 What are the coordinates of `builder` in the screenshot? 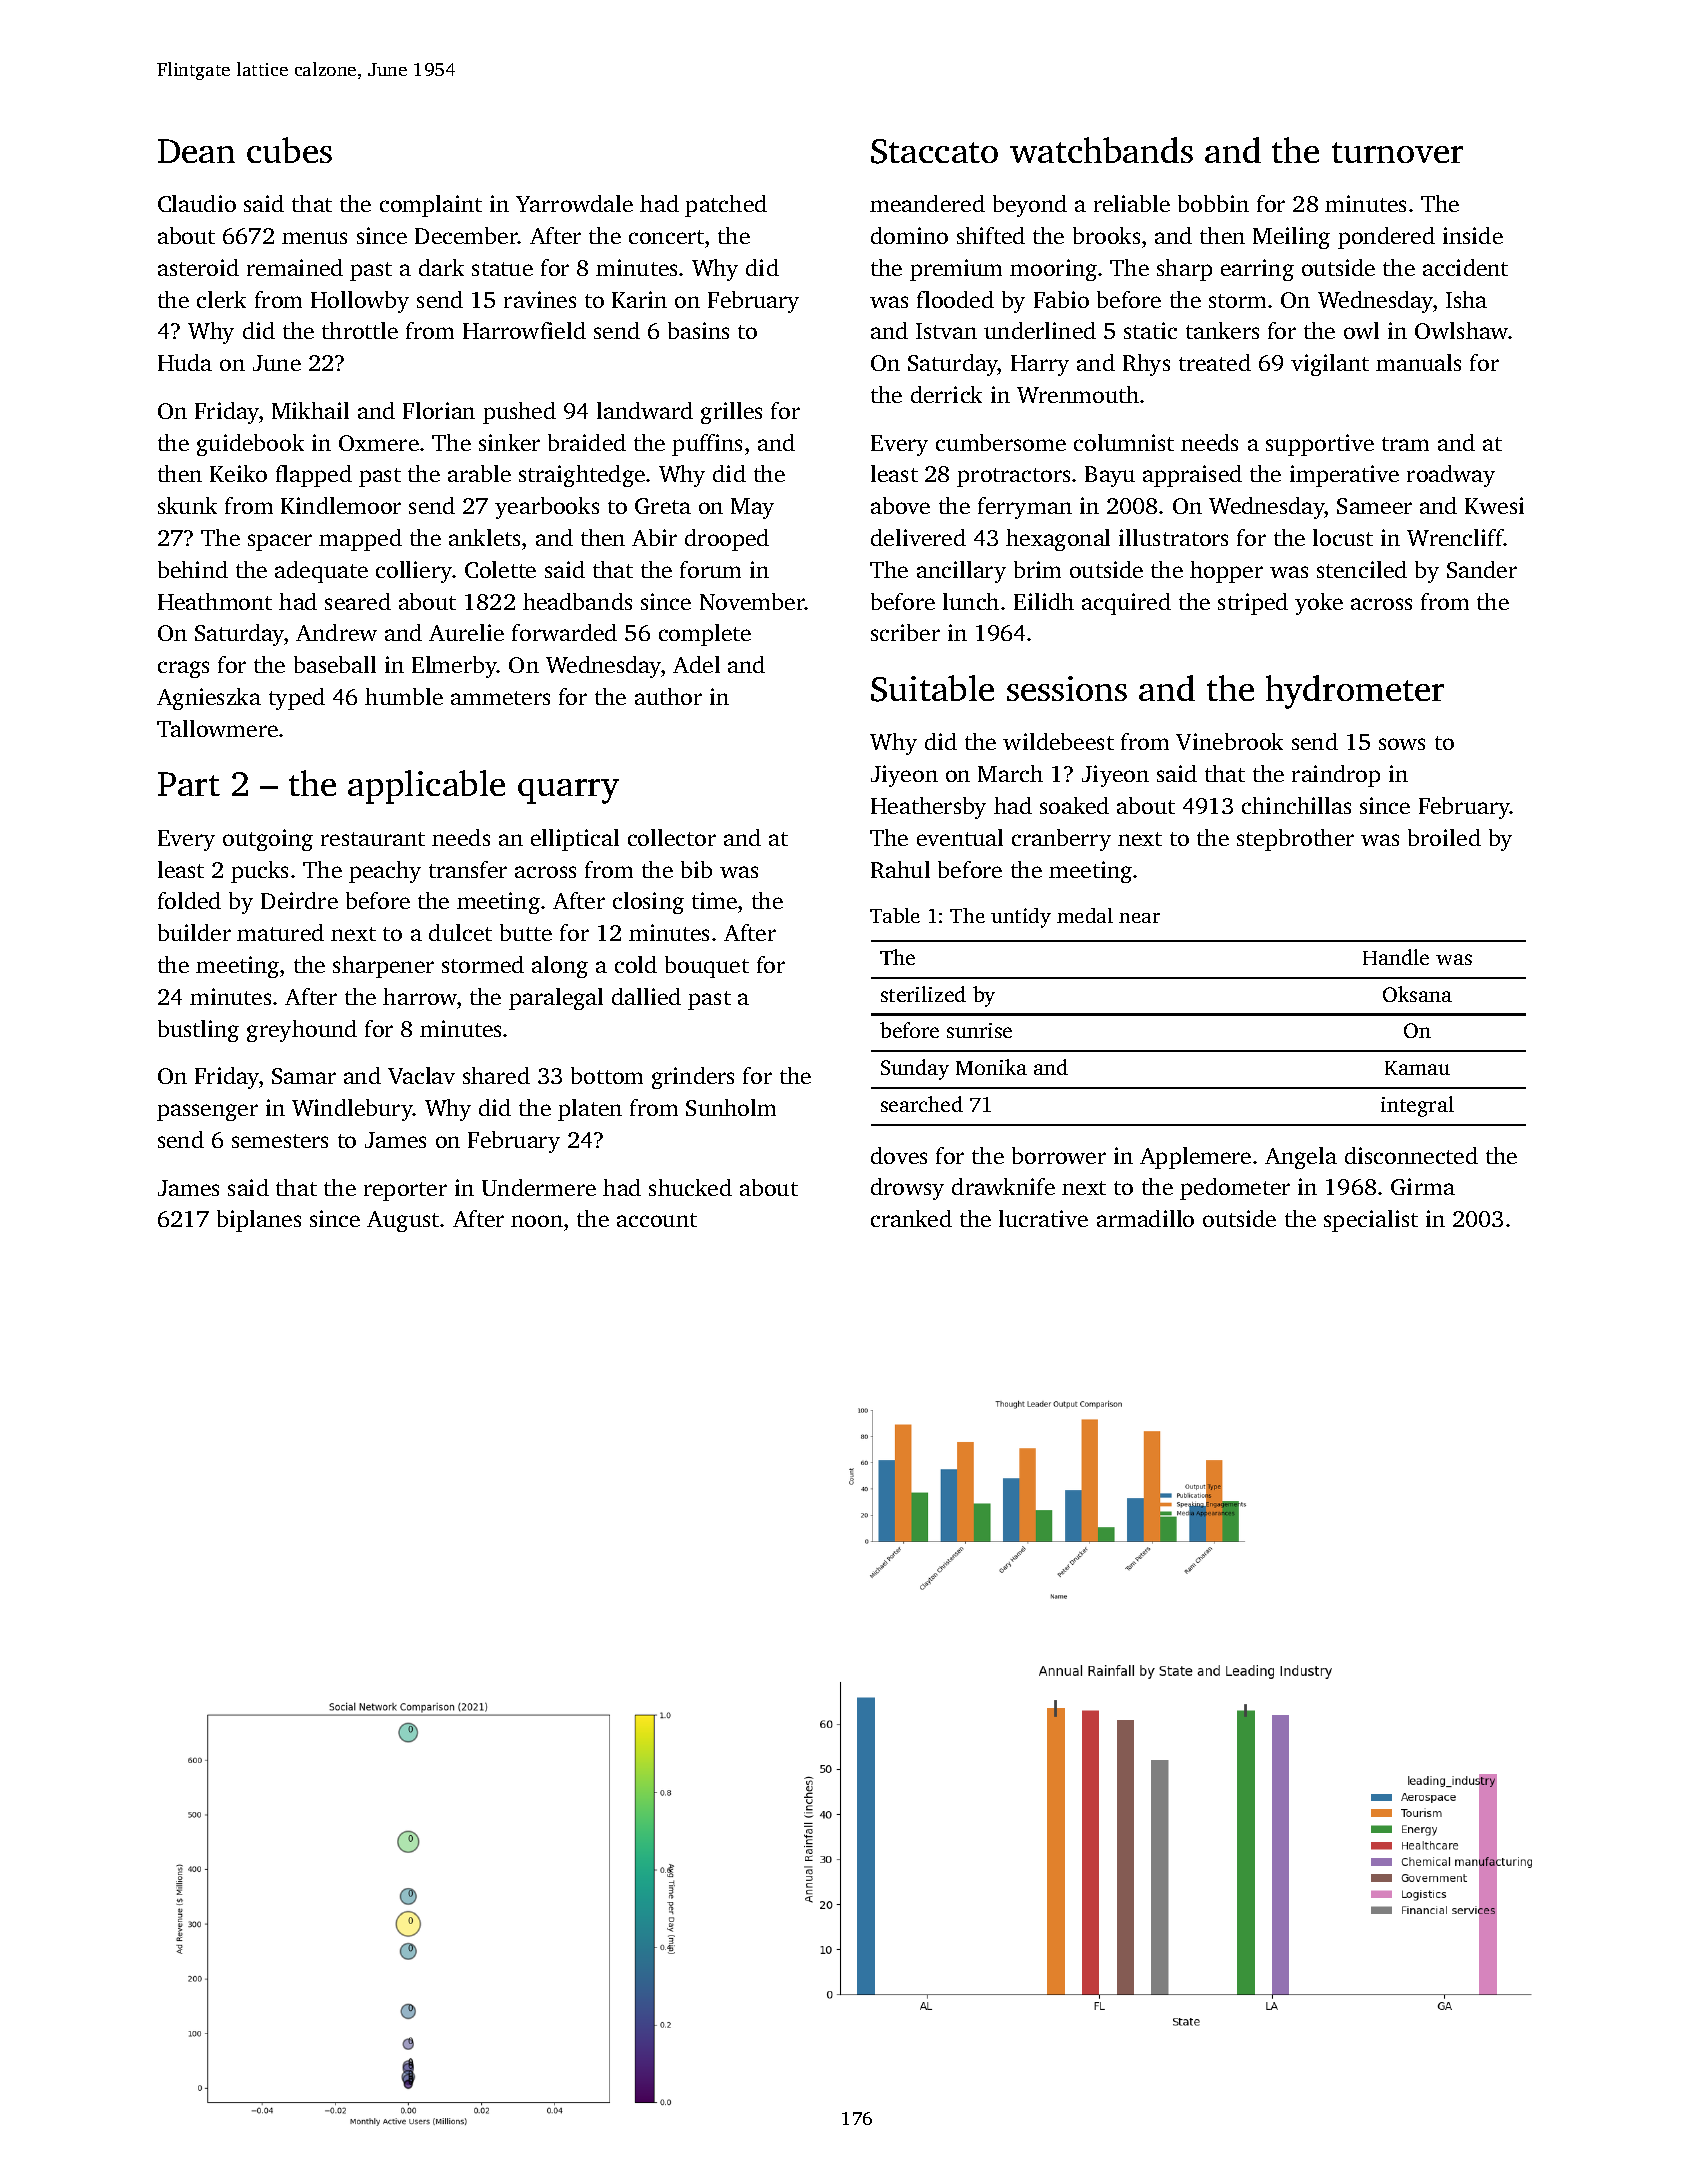 It's located at (194, 932).
